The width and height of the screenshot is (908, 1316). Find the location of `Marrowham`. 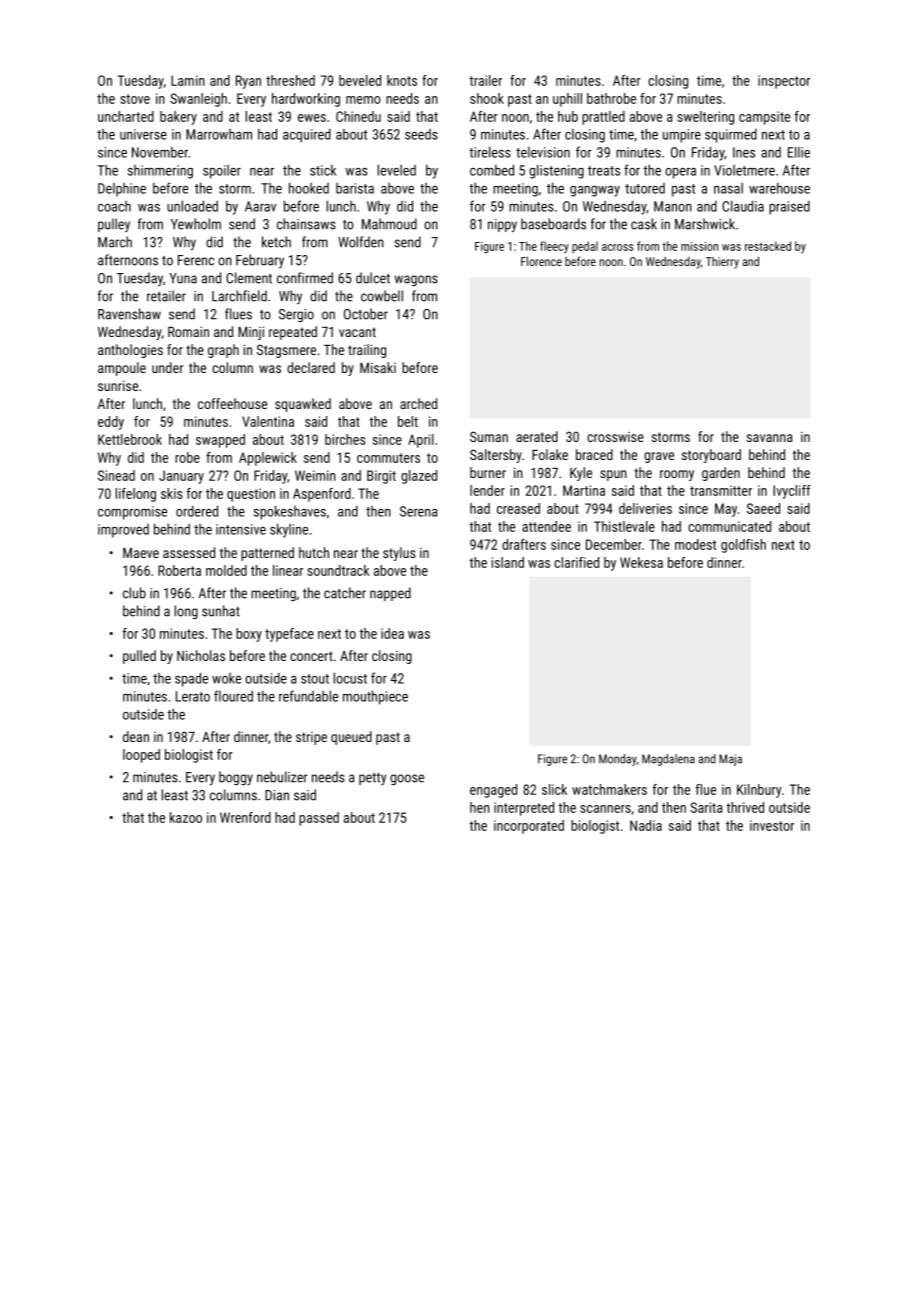

Marrowham is located at coordinates (219, 134).
